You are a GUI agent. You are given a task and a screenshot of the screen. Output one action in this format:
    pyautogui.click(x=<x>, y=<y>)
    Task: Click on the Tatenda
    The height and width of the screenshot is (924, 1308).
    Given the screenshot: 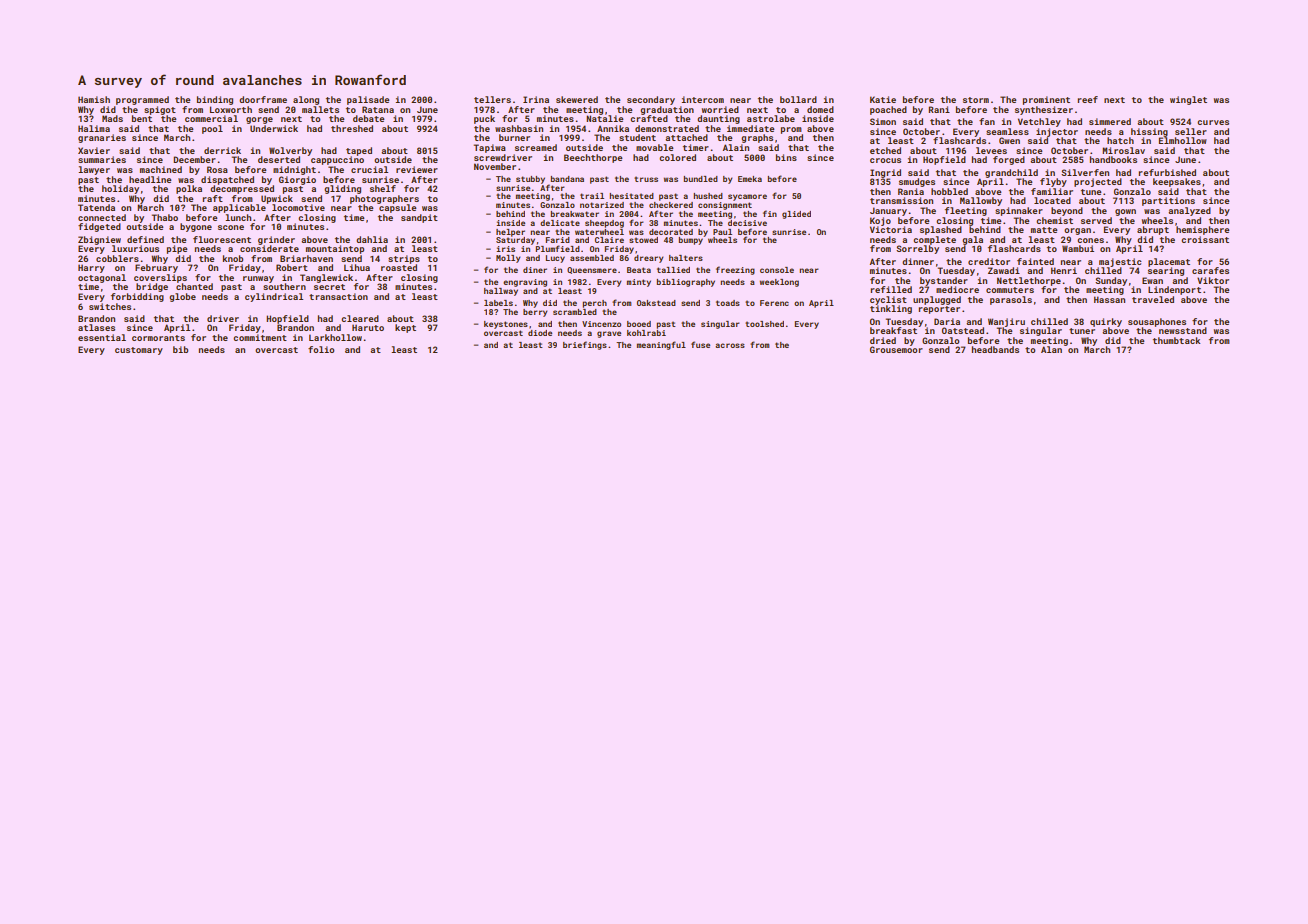 What is the action you would take?
    pyautogui.click(x=96, y=207)
